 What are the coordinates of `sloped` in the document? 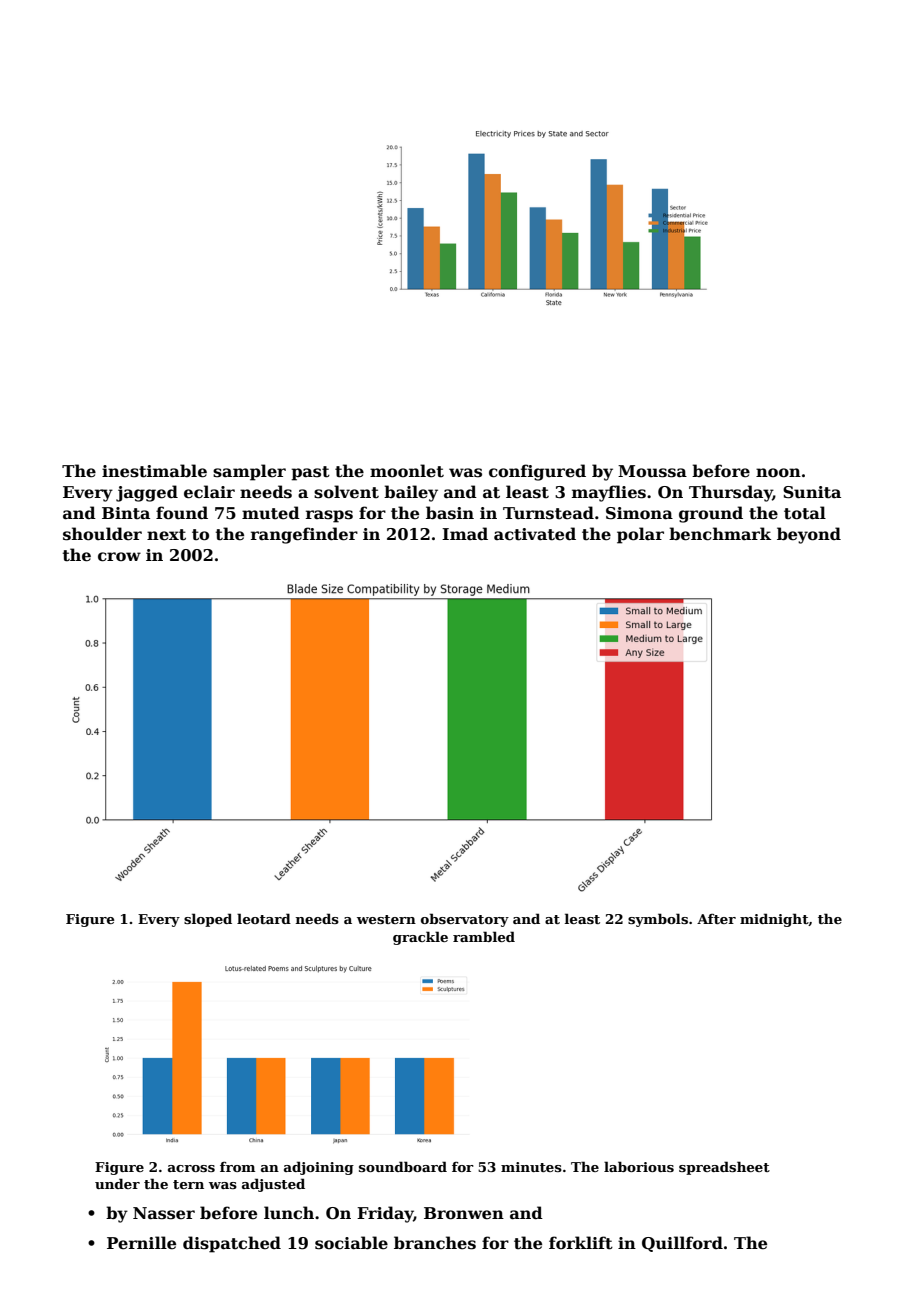 It's located at (208, 920).
